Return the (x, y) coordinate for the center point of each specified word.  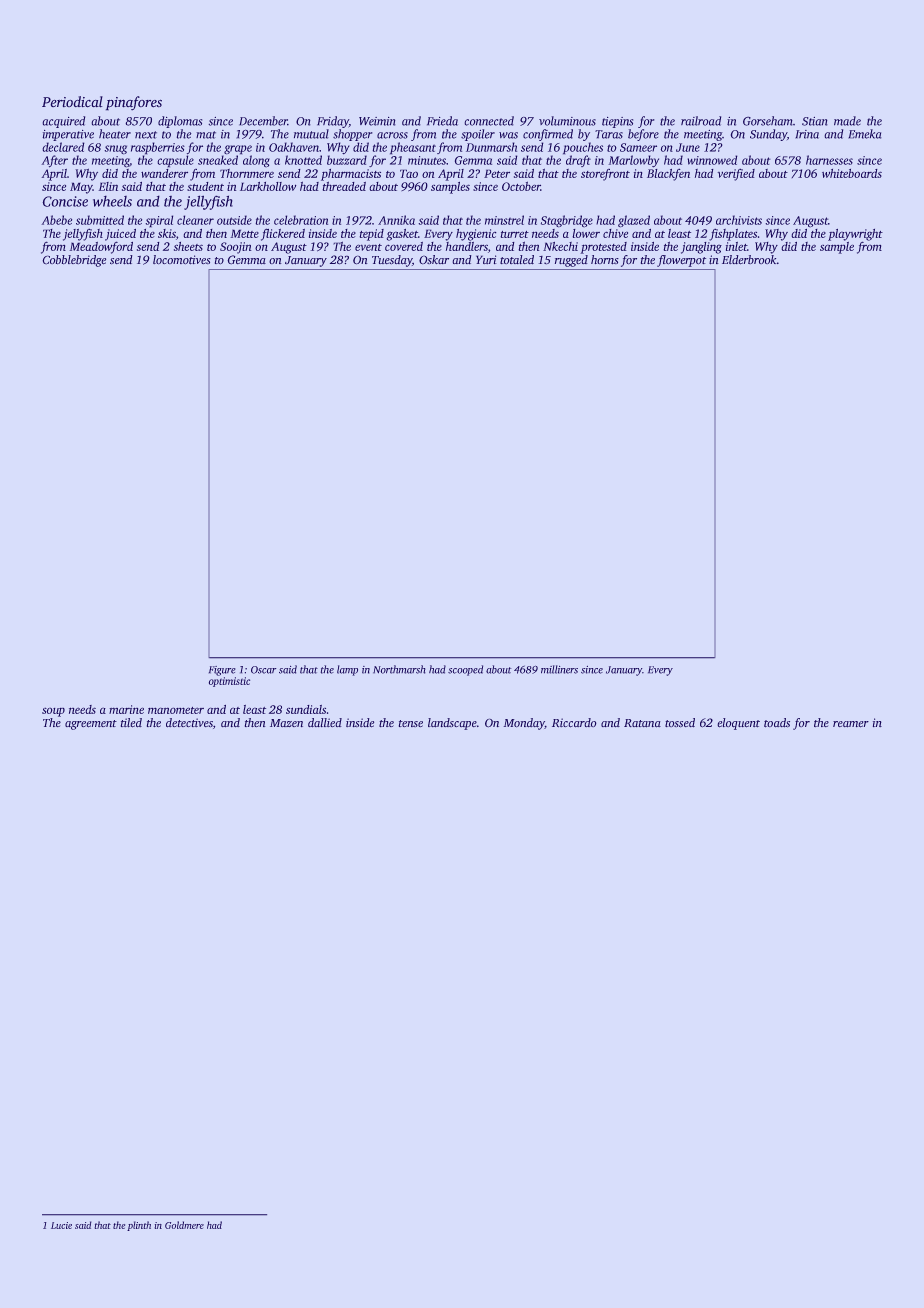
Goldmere (184, 1225)
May (81, 188)
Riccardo (574, 723)
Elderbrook (749, 260)
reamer (851, 724)
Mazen (286, 723)
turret (514, 234)
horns (605, 260)
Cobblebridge (74, 261)
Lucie (61, 1225)
